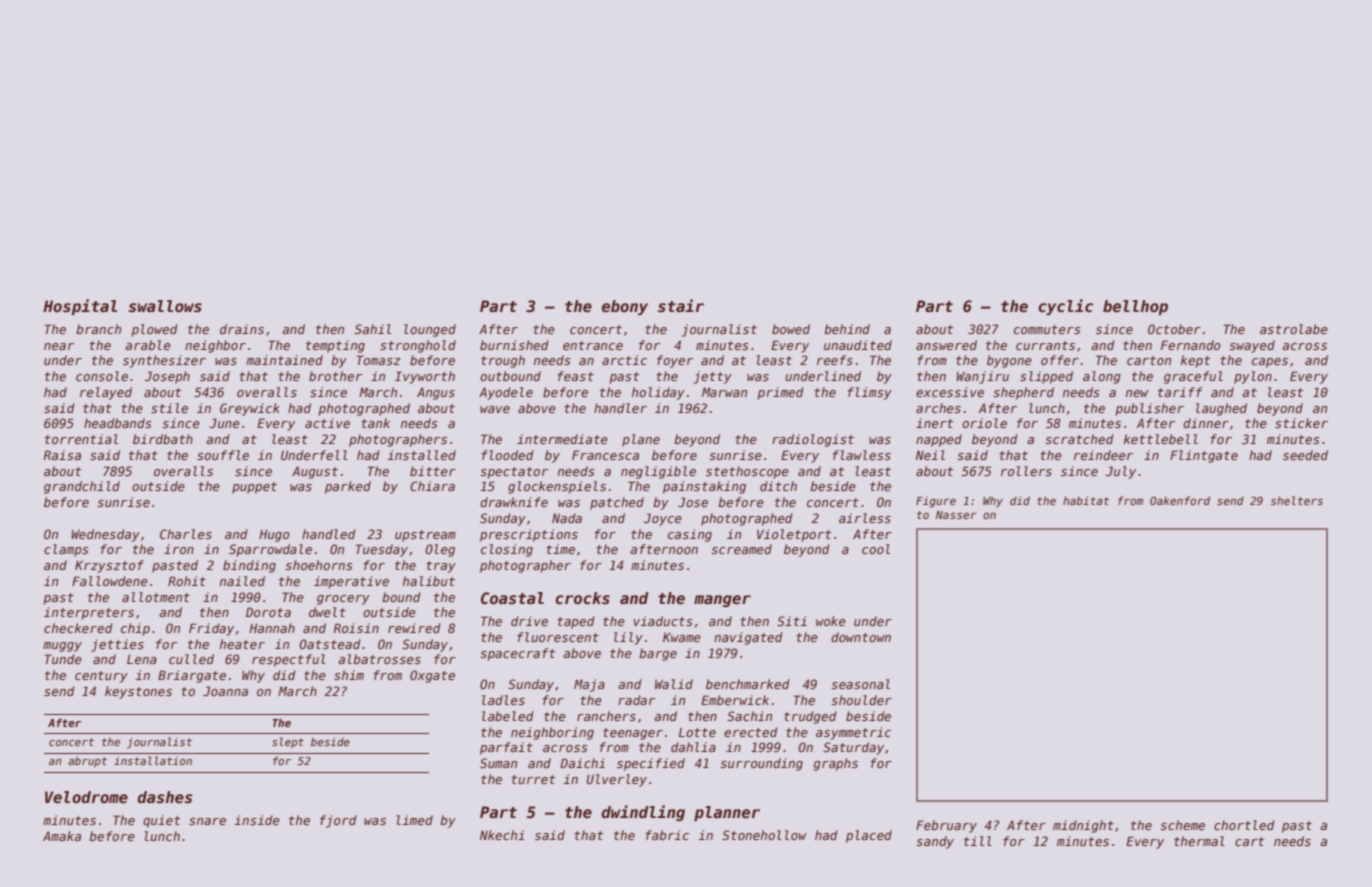 The height and width of the screenshot is (887, 1372). What do you see at coordinates (106, 535) in the screenshot?
I see `Wednesday` at bounding box center [106, 535].
